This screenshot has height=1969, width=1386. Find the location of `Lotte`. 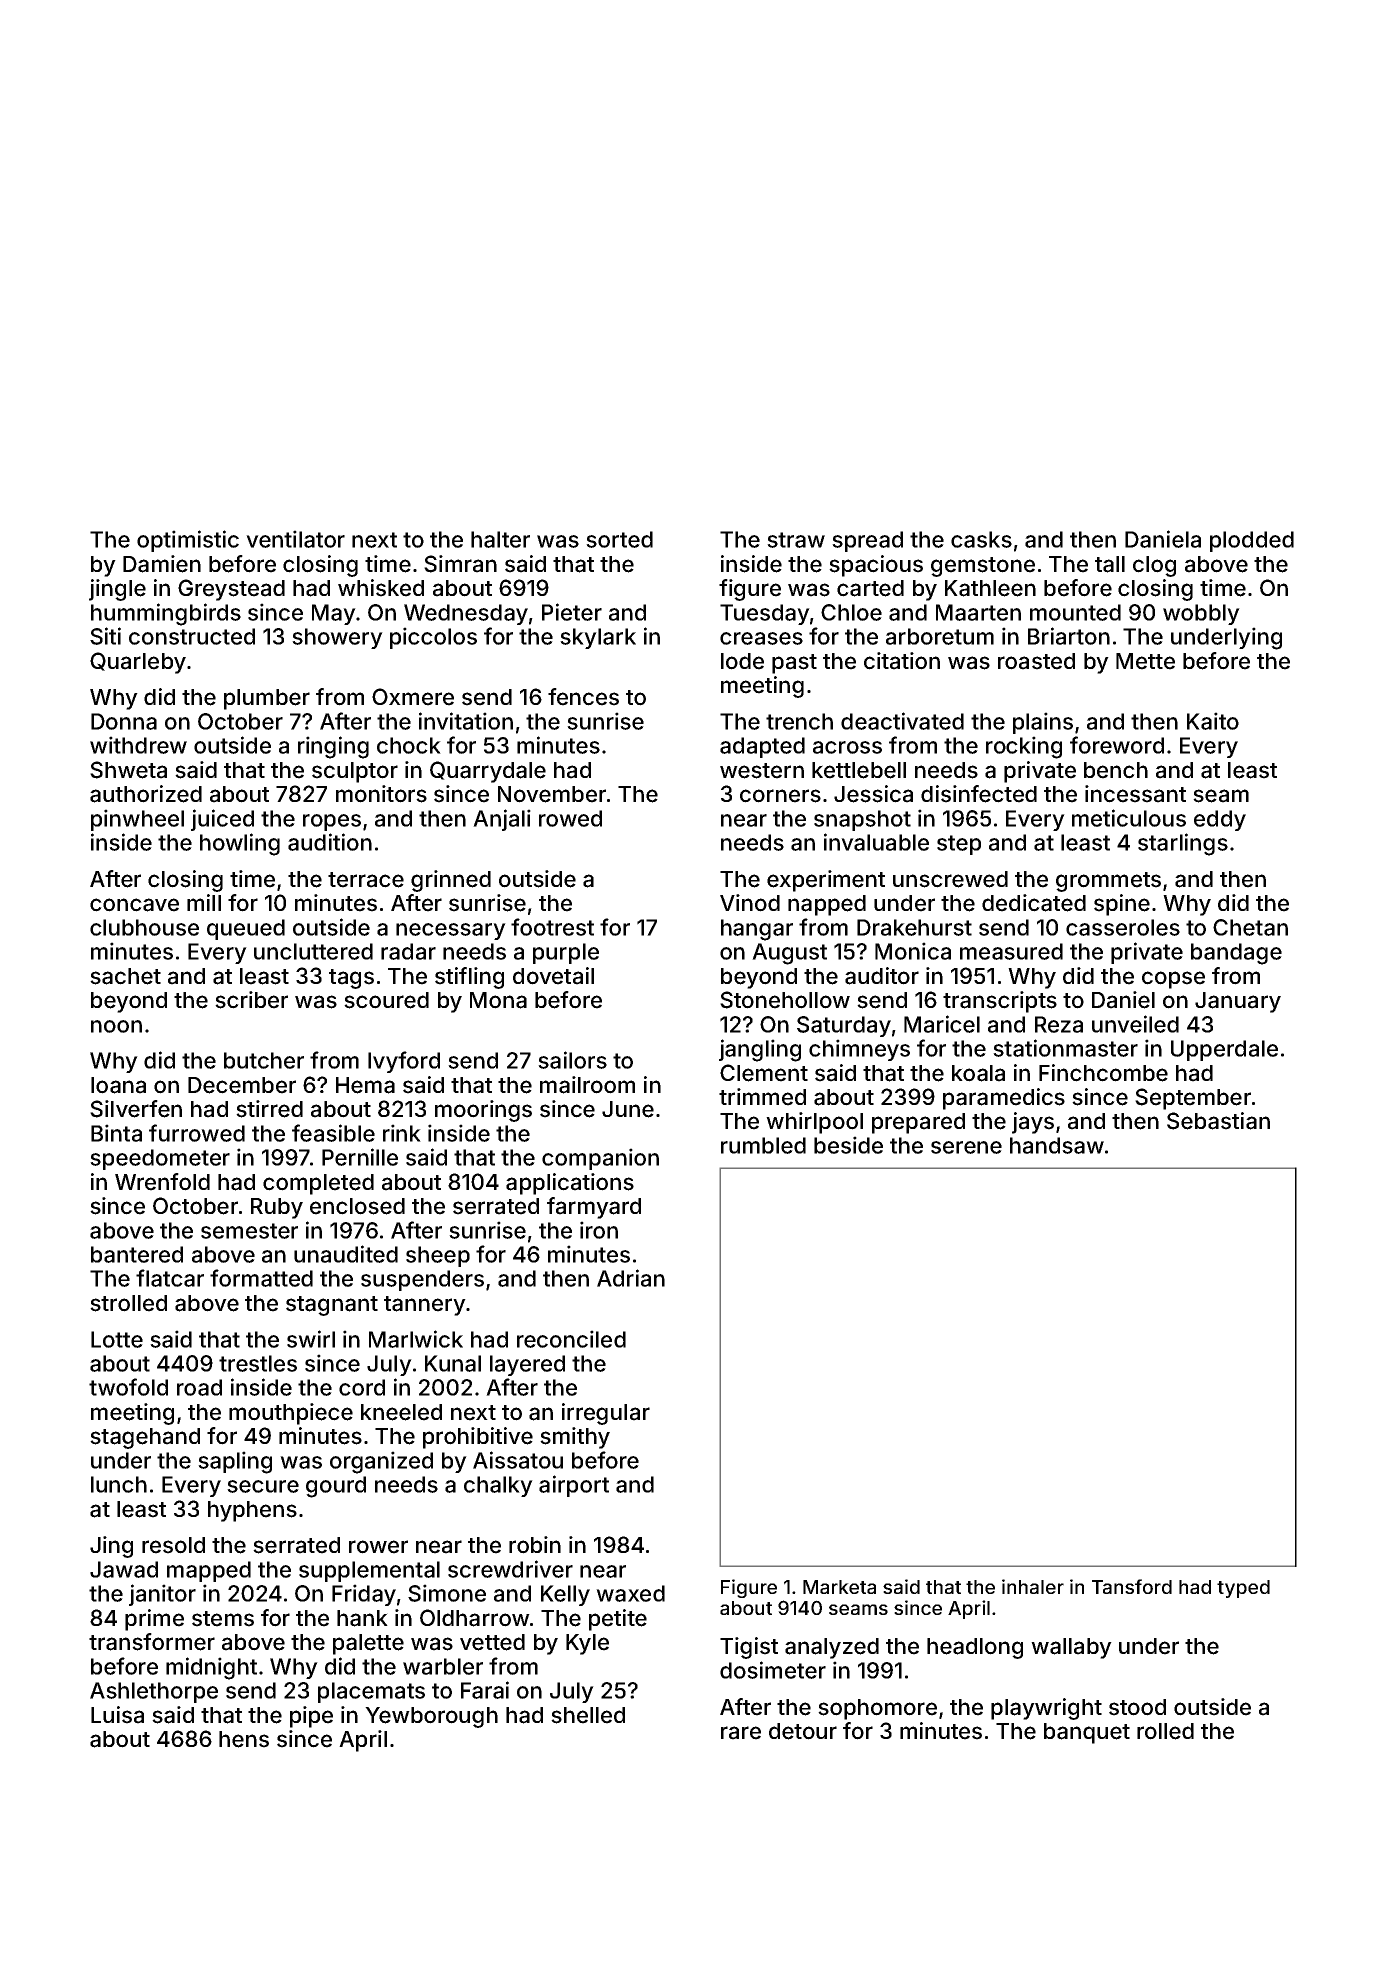

Lotte is located at coordinates (117, 1339).
